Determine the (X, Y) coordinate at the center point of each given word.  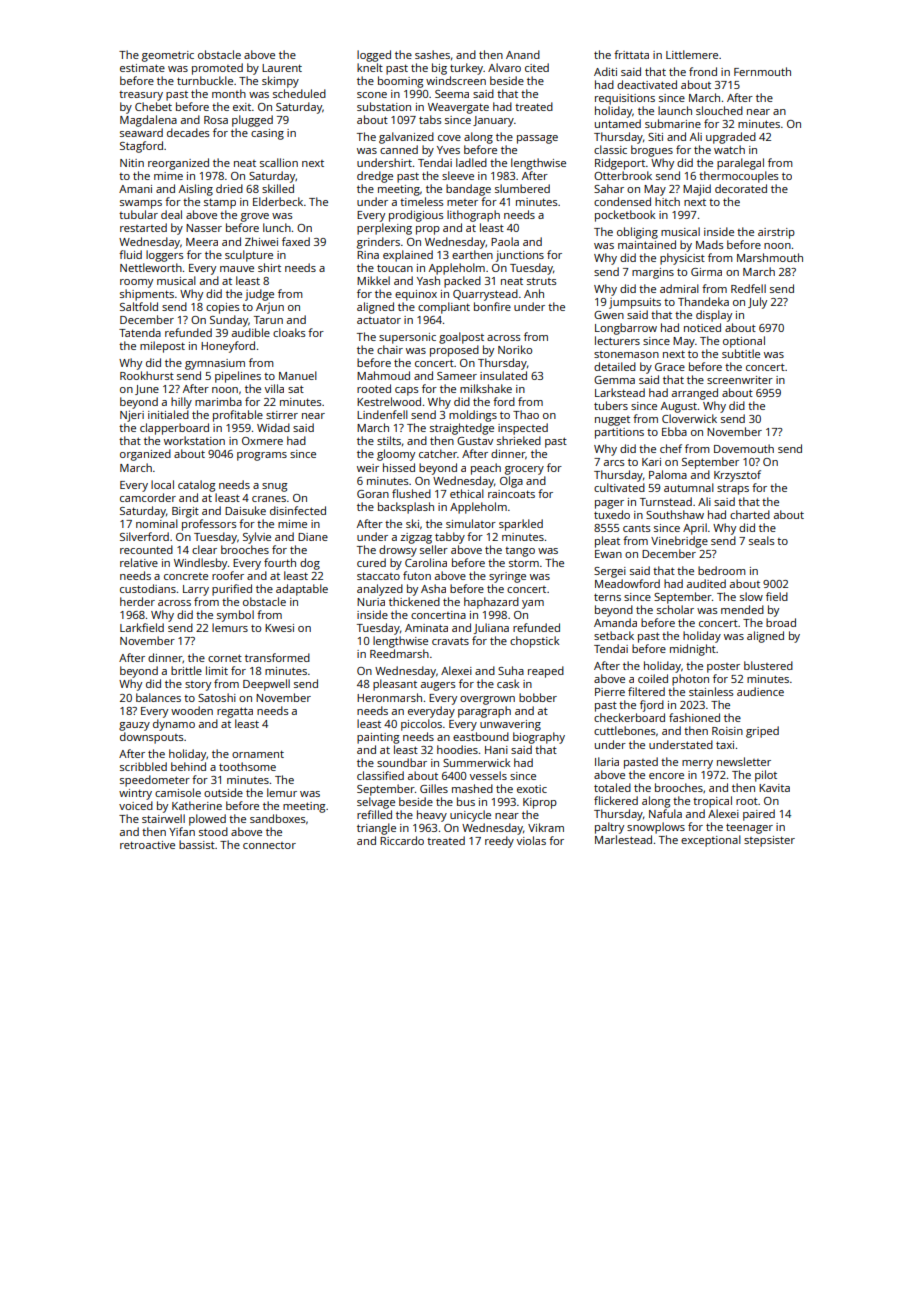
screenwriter (740, 380)
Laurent (282, 68)
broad (781, 622)
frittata (631, 54)
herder (137, 601)
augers (438, 686)
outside (223, 792)
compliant (444, 308)
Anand (523, 54)
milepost (162, 347)
